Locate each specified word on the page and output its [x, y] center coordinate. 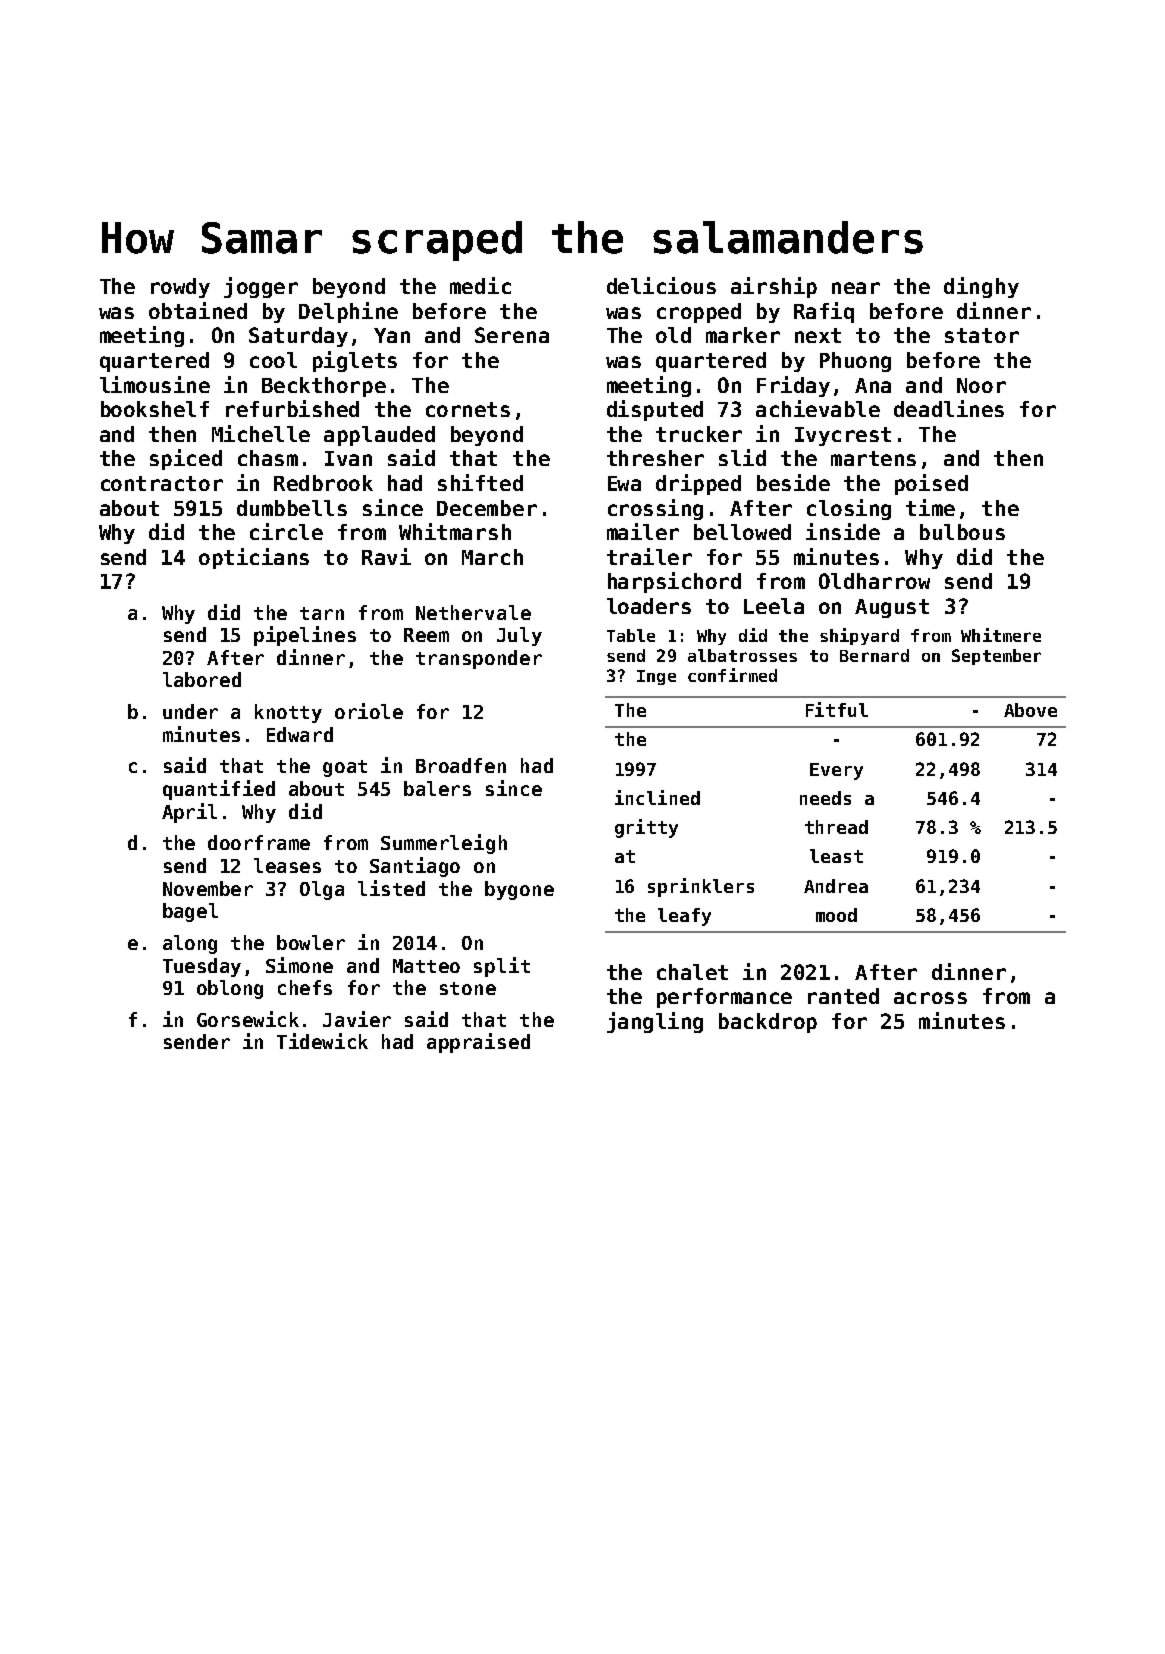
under [190, 711]
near [856, 288]
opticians [254, 558]
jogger [261, 287]
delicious [661, 285]
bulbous [962, 532]
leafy [684, 917]
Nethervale [473, 612]
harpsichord [674, 582]
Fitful [837, 709]
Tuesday [202, 967]
